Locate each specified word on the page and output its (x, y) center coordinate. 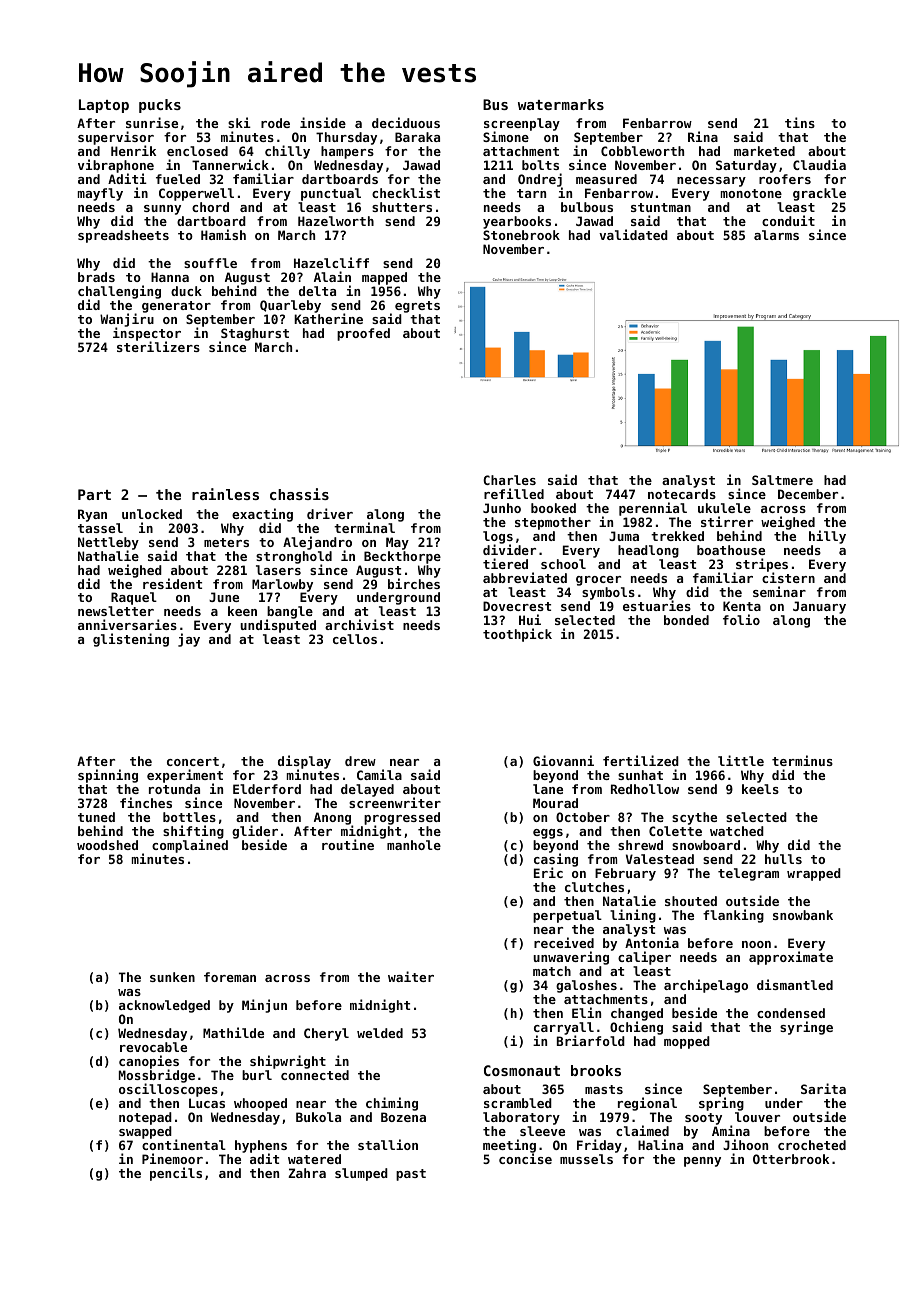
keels (760, 789)
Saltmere (782, 480)
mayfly (100, 194)
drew (360, 761)
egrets (417, 307)
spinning (108, 776)
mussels (586, 1159)
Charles (509, 480)
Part (94, 494)
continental (184, 1145)
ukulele (724, 508)
